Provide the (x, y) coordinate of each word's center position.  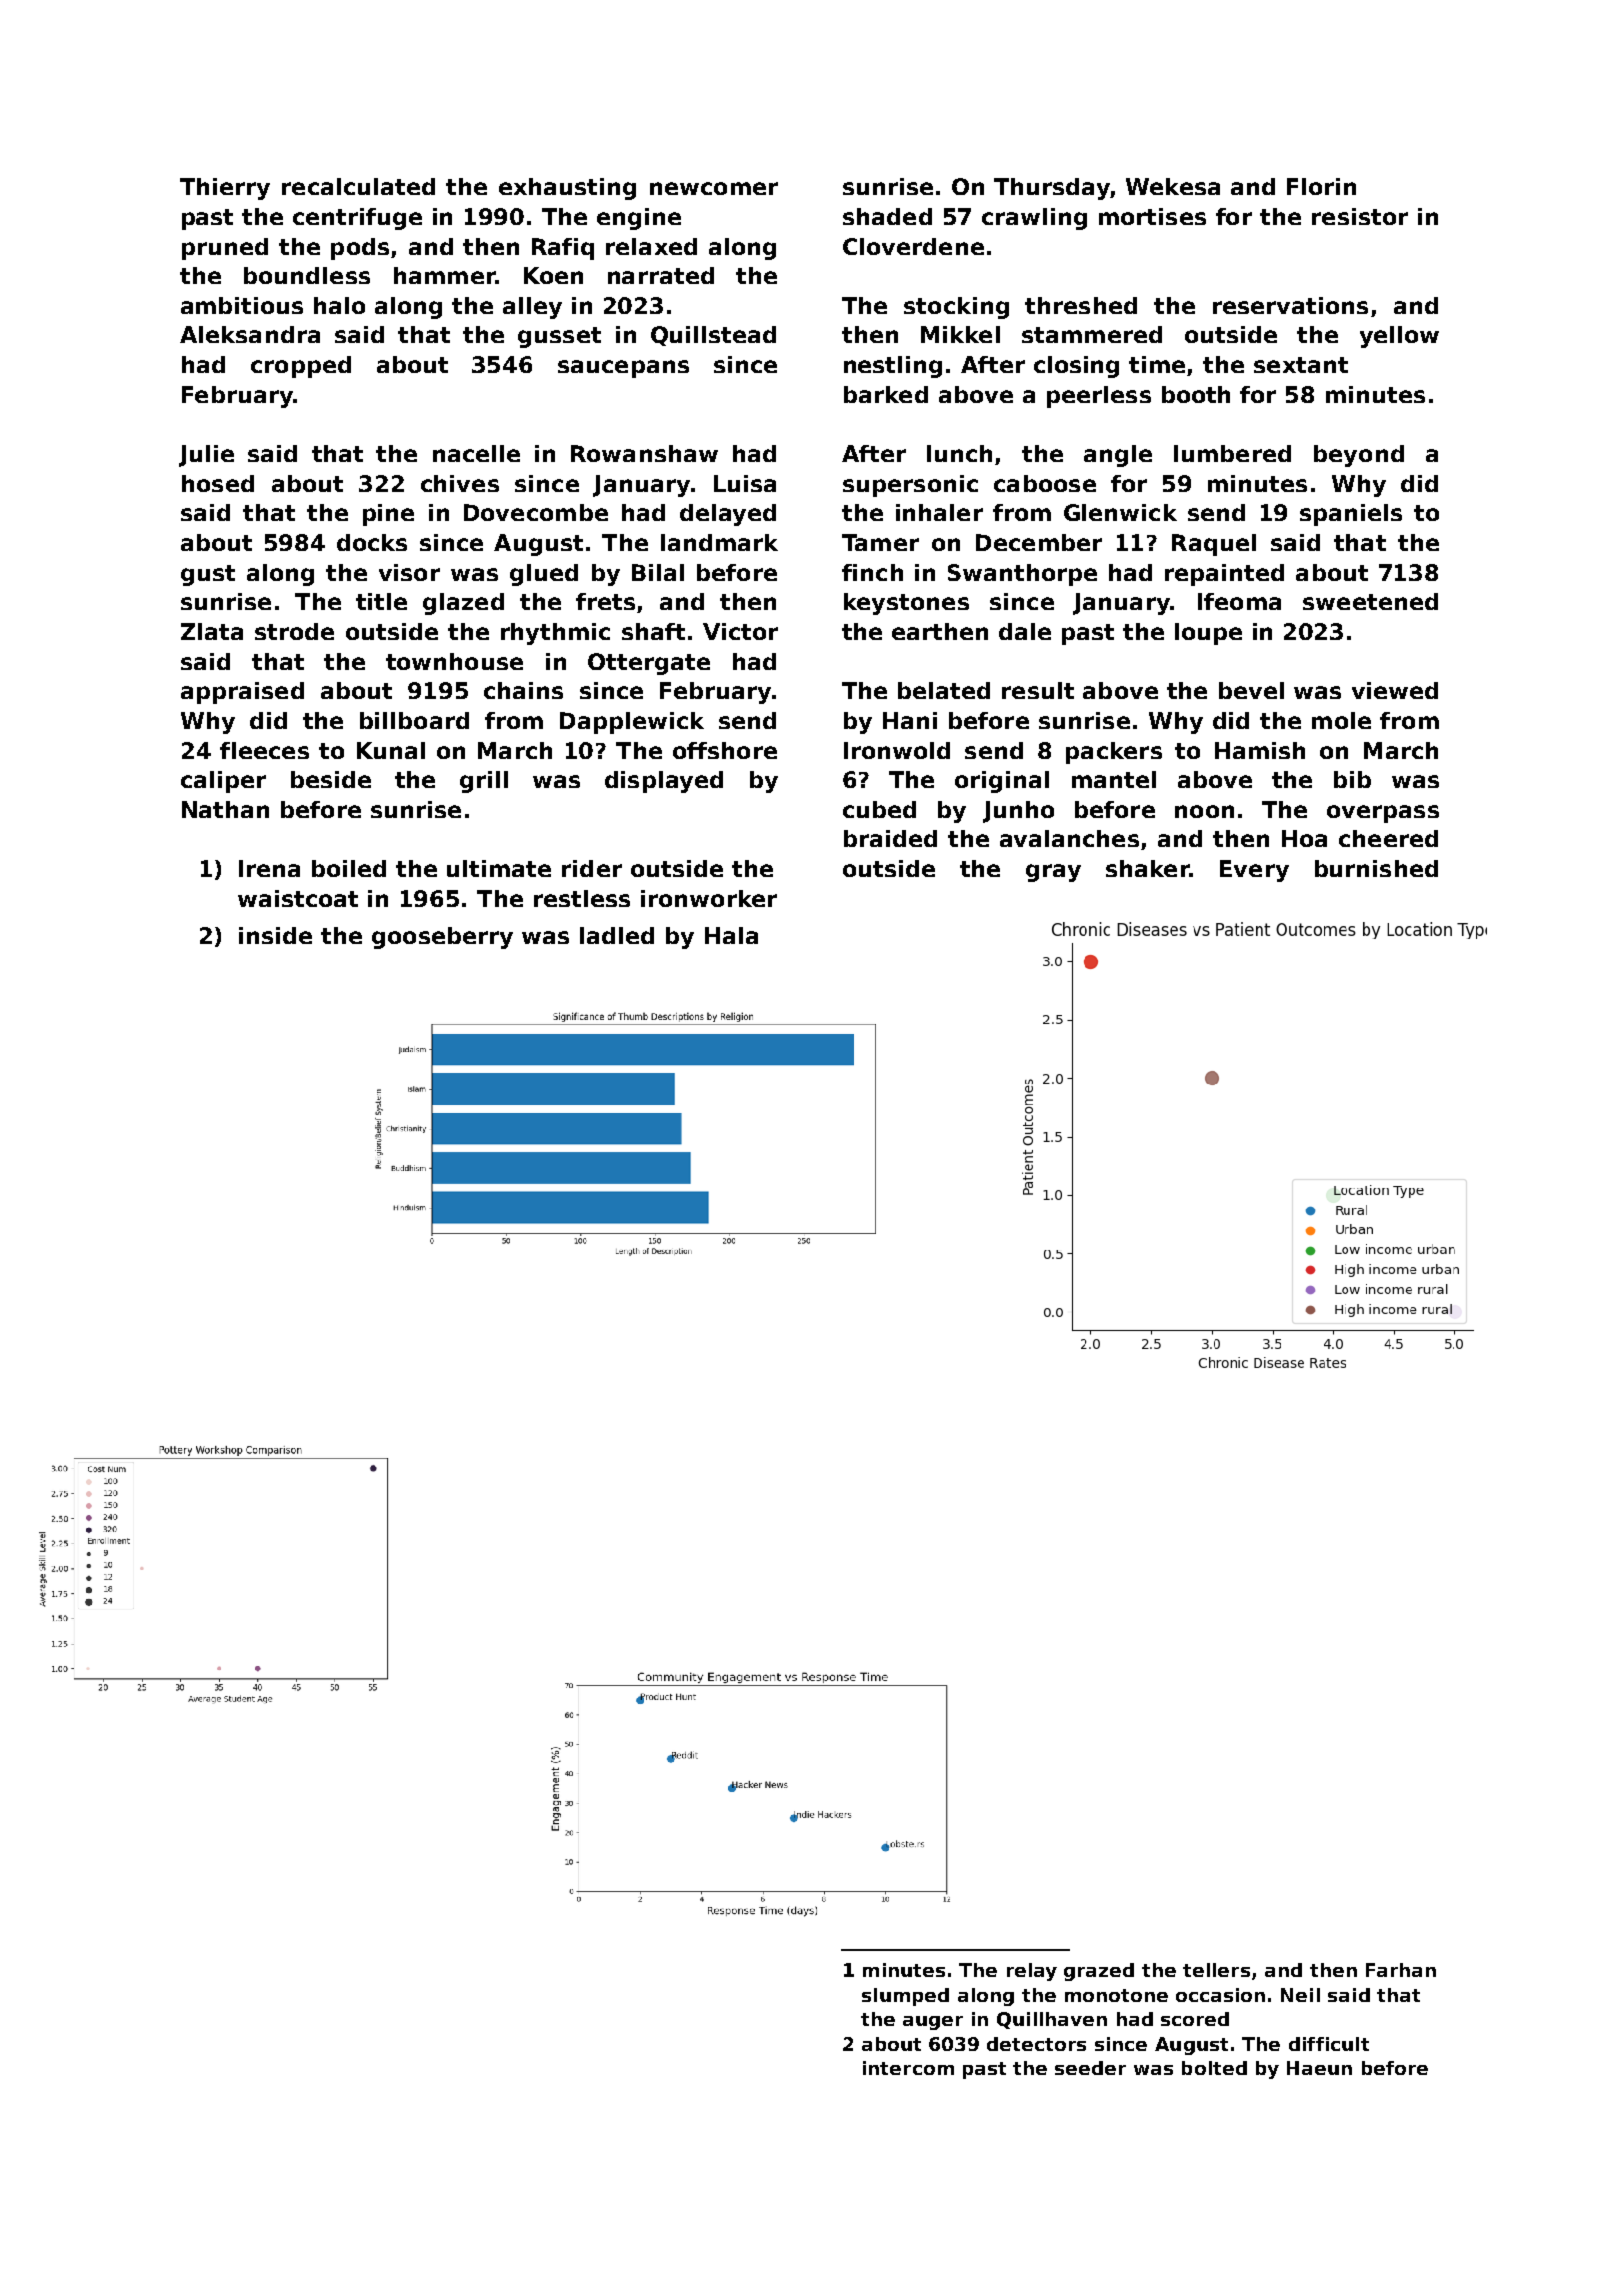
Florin (1321, 186)
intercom (908, 2068)
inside (275, 935)
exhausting (567, 189)
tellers (1216, 1970)
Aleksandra (250, 334)
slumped (905, 1997)
